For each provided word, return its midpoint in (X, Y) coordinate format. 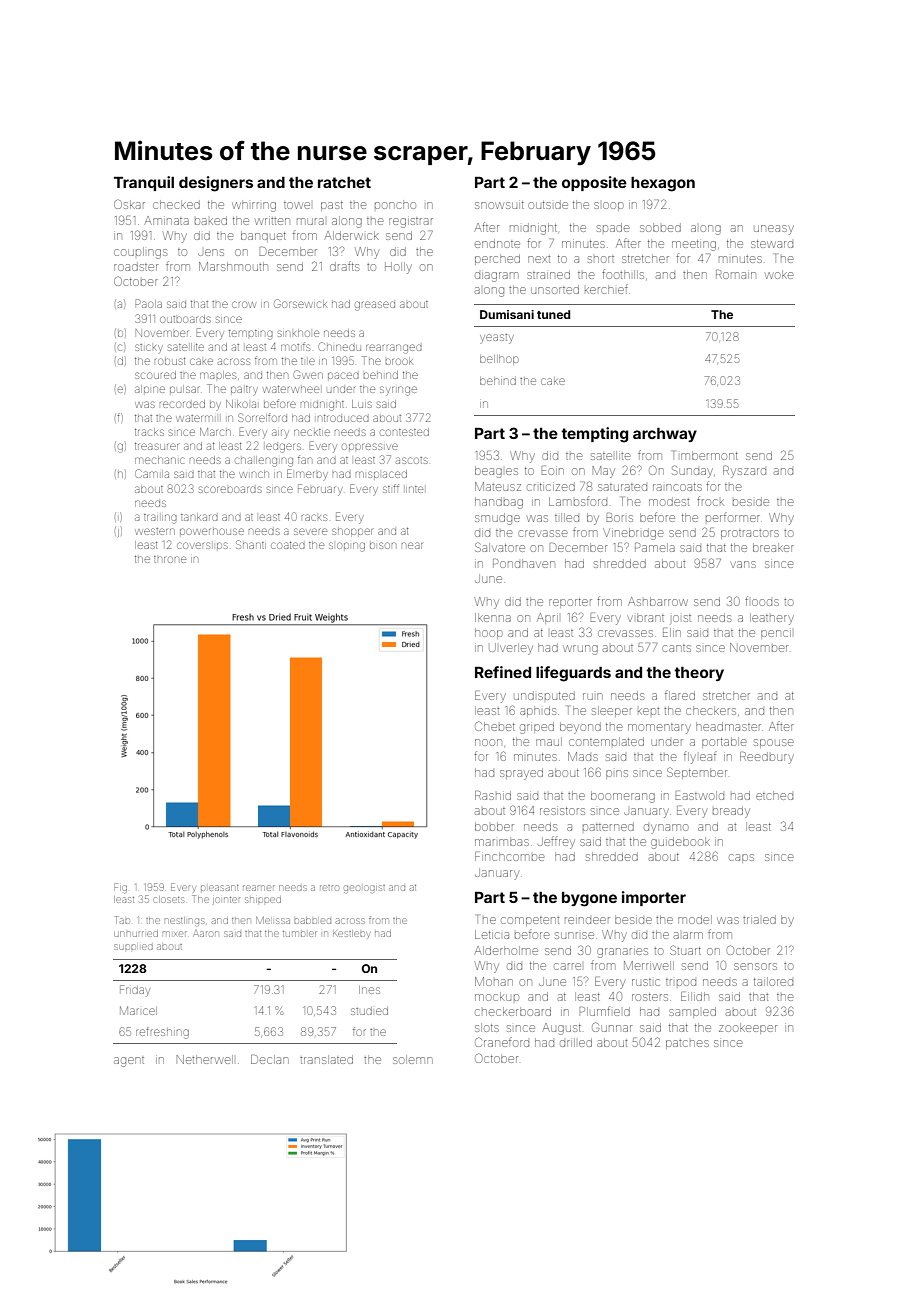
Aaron (206, 933)
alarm (688, 935)
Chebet (495, 726)
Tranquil (144, 183)
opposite (594, 183)
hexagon (663, 184)
